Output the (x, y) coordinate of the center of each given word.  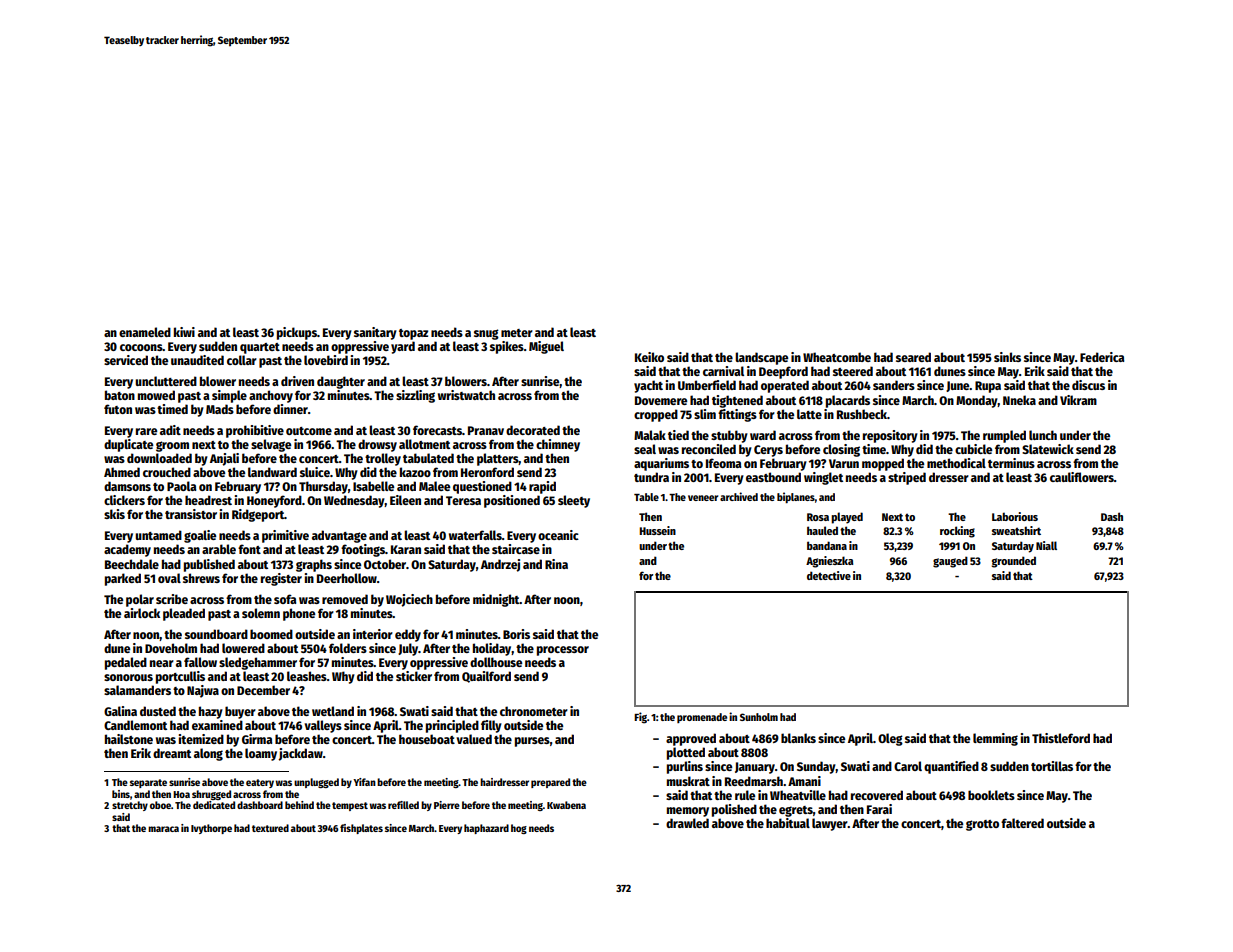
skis (114, 514)
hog (519, 829)
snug (486, 334)
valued (474, 739)
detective (829, 575)
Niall (1046, 545)
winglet (823, 478)
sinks (1007, 357)
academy (127, 550)
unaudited (197, 360)
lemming (995, 739)
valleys (323, 726)
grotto (982, 825)
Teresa (463, 500)
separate (148, 783)
